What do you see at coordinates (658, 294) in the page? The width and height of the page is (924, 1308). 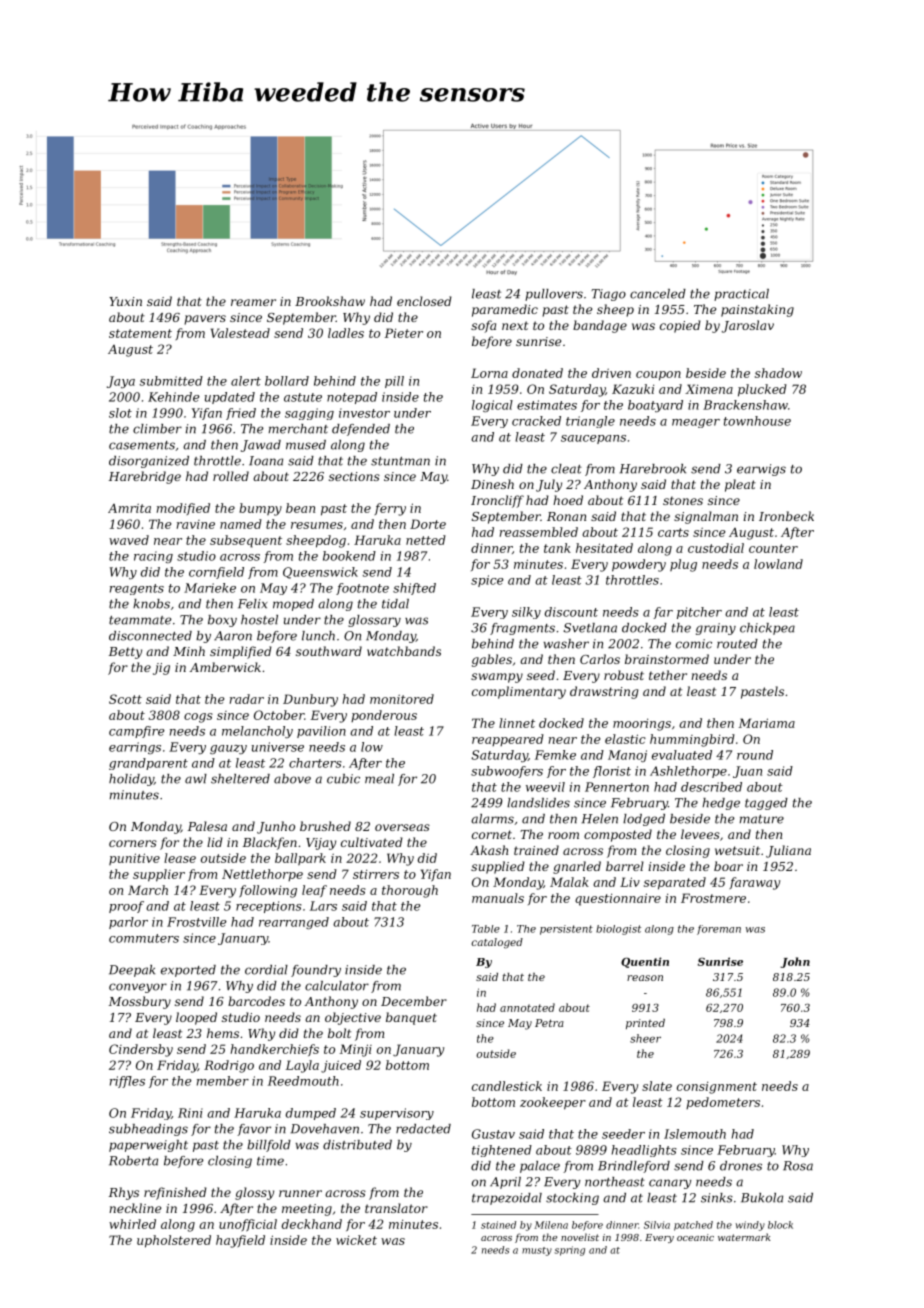 I see `canceled` at bounding box center [658, 294].
